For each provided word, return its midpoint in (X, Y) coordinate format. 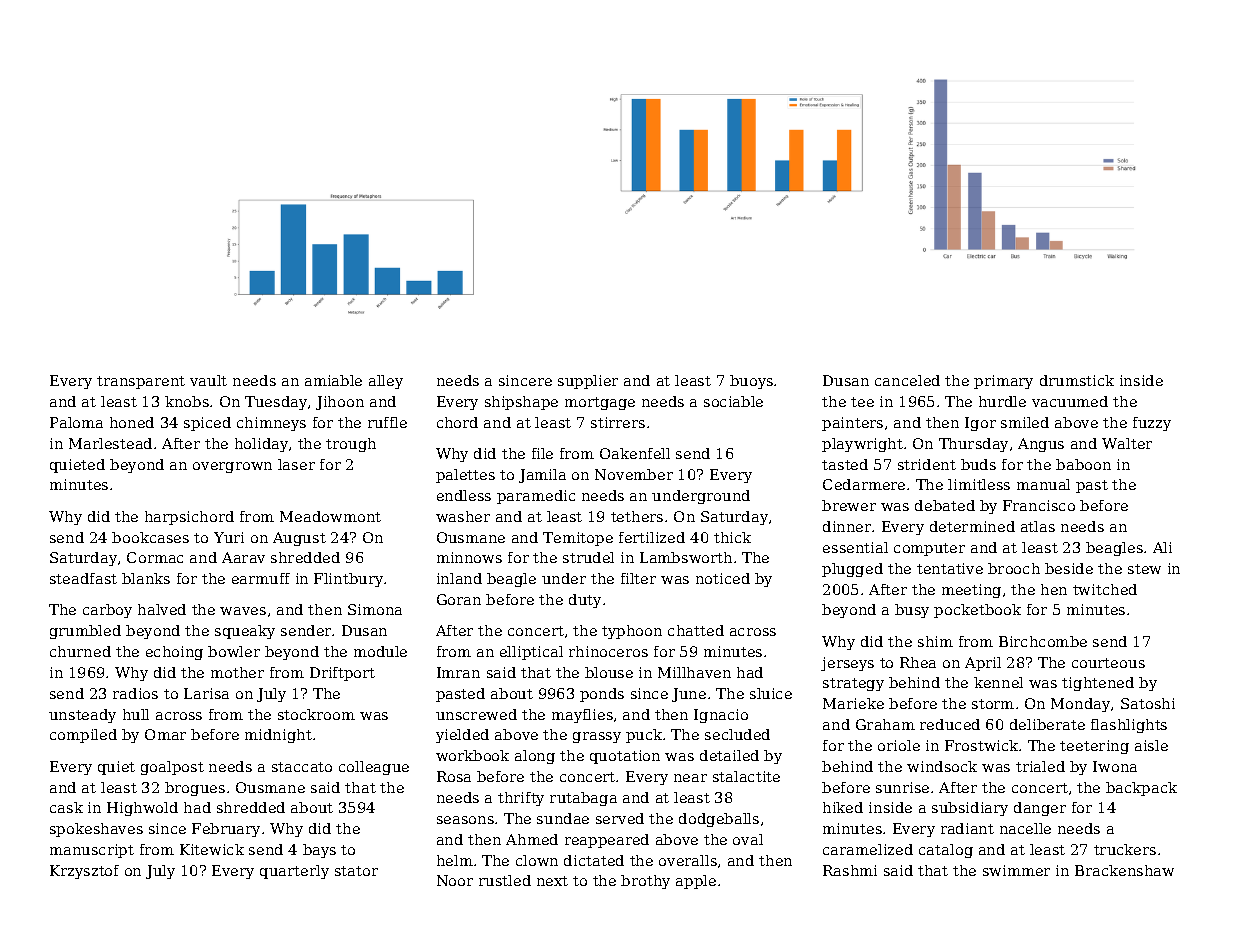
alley (386, 382)
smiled (1025, 422)
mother (237, 672)
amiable (333, 380)
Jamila (542, 476)
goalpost (172, 768)
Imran (458, 672)
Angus (1041, 445)
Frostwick (981, 745)
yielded (462, 736)
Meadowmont (330, 516)
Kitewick (212, 849)
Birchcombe (1043, 641)
